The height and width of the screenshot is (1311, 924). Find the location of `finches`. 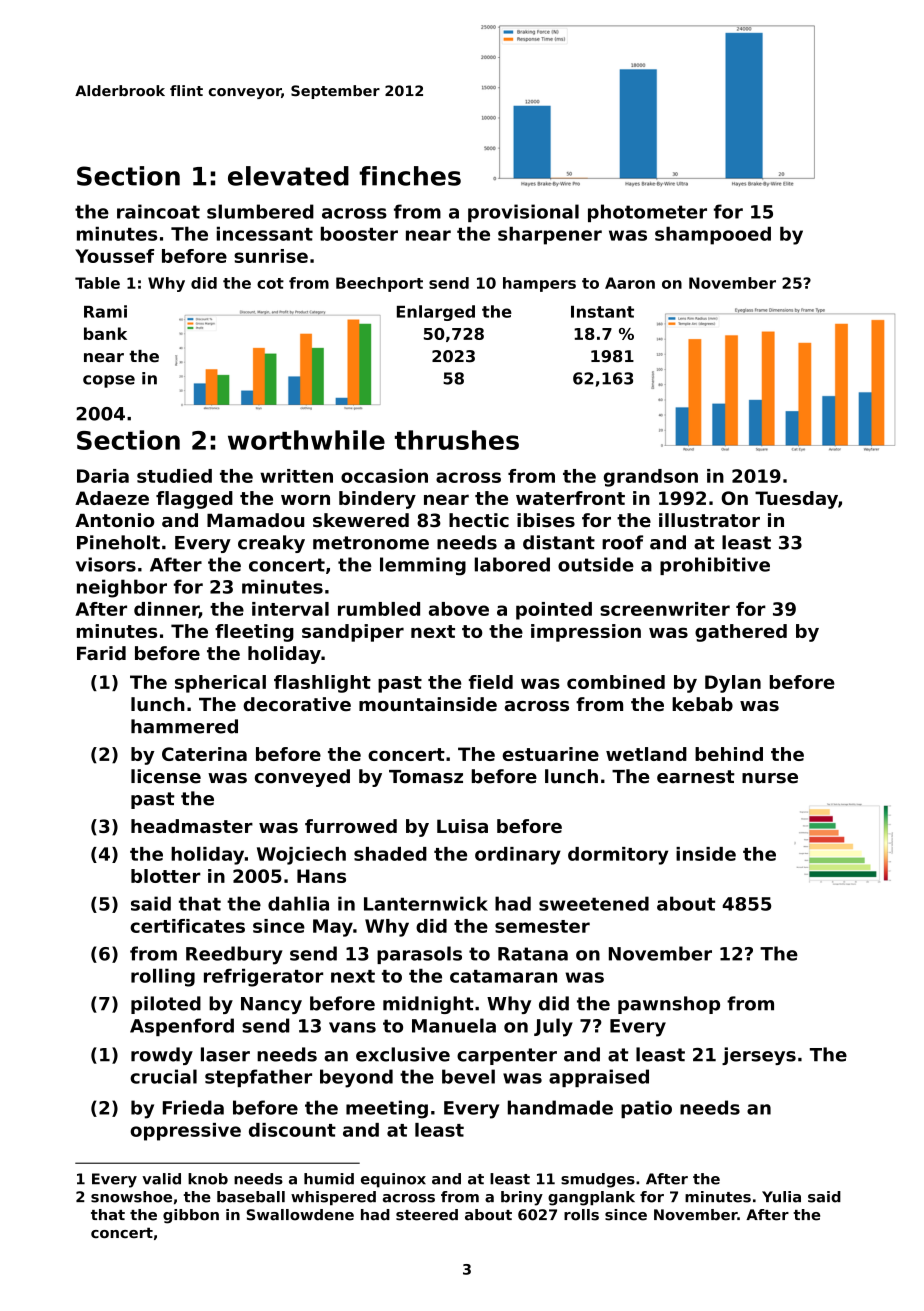

finches is located at coordinates (410, 176).
